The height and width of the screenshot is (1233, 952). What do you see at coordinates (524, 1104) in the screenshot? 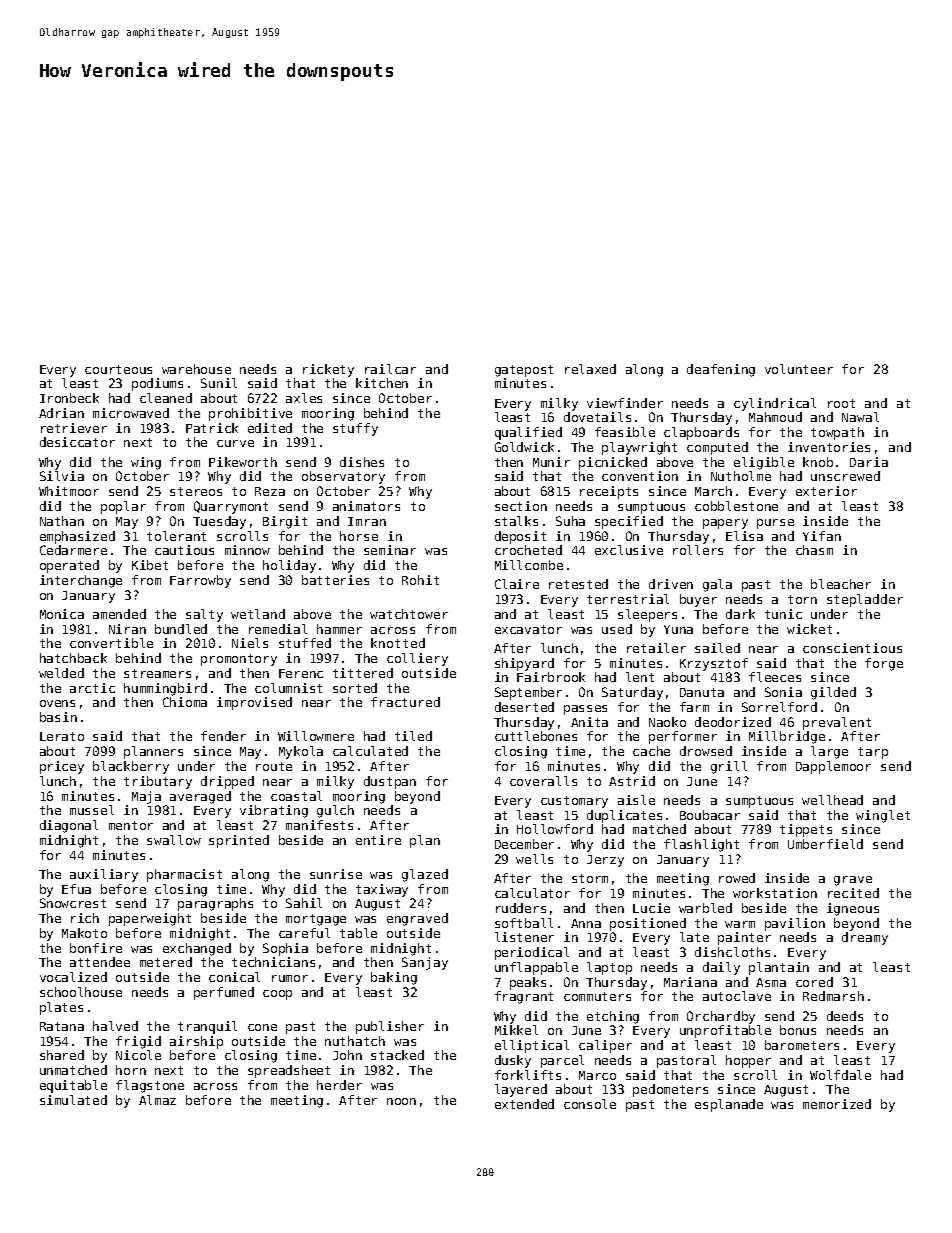
I see `extended` at bounding box center [524, 1104].
